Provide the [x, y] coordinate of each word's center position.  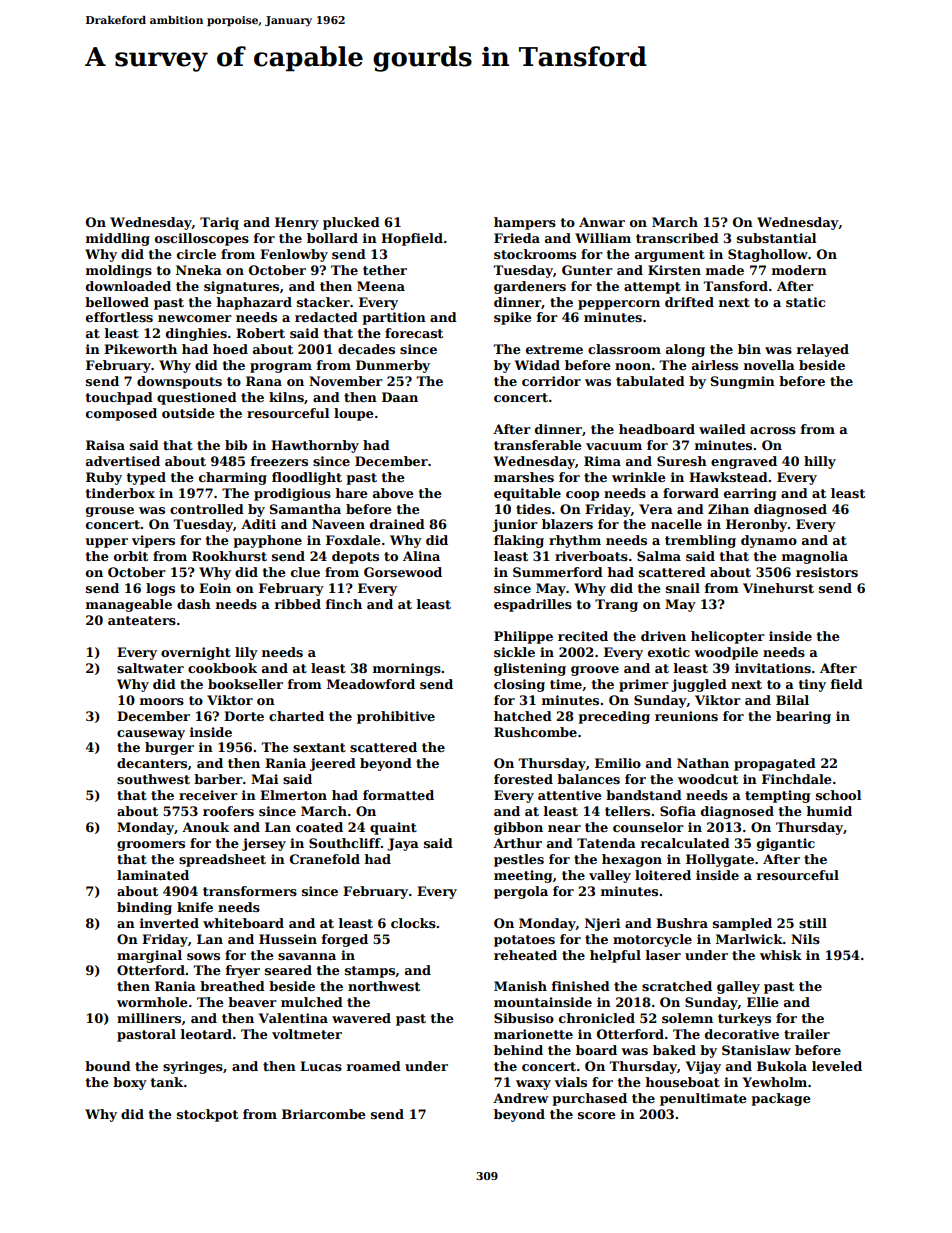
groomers [151, 846]
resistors [827, 572]
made [725, 270]
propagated [775, 764]
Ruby [104, 478]
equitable [527, 494]
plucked [351, 223]
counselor [648, 827]
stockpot [207, 1115]
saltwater [150, 668]
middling [118, 239]
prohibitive [396, 717]
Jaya [403, 844]
